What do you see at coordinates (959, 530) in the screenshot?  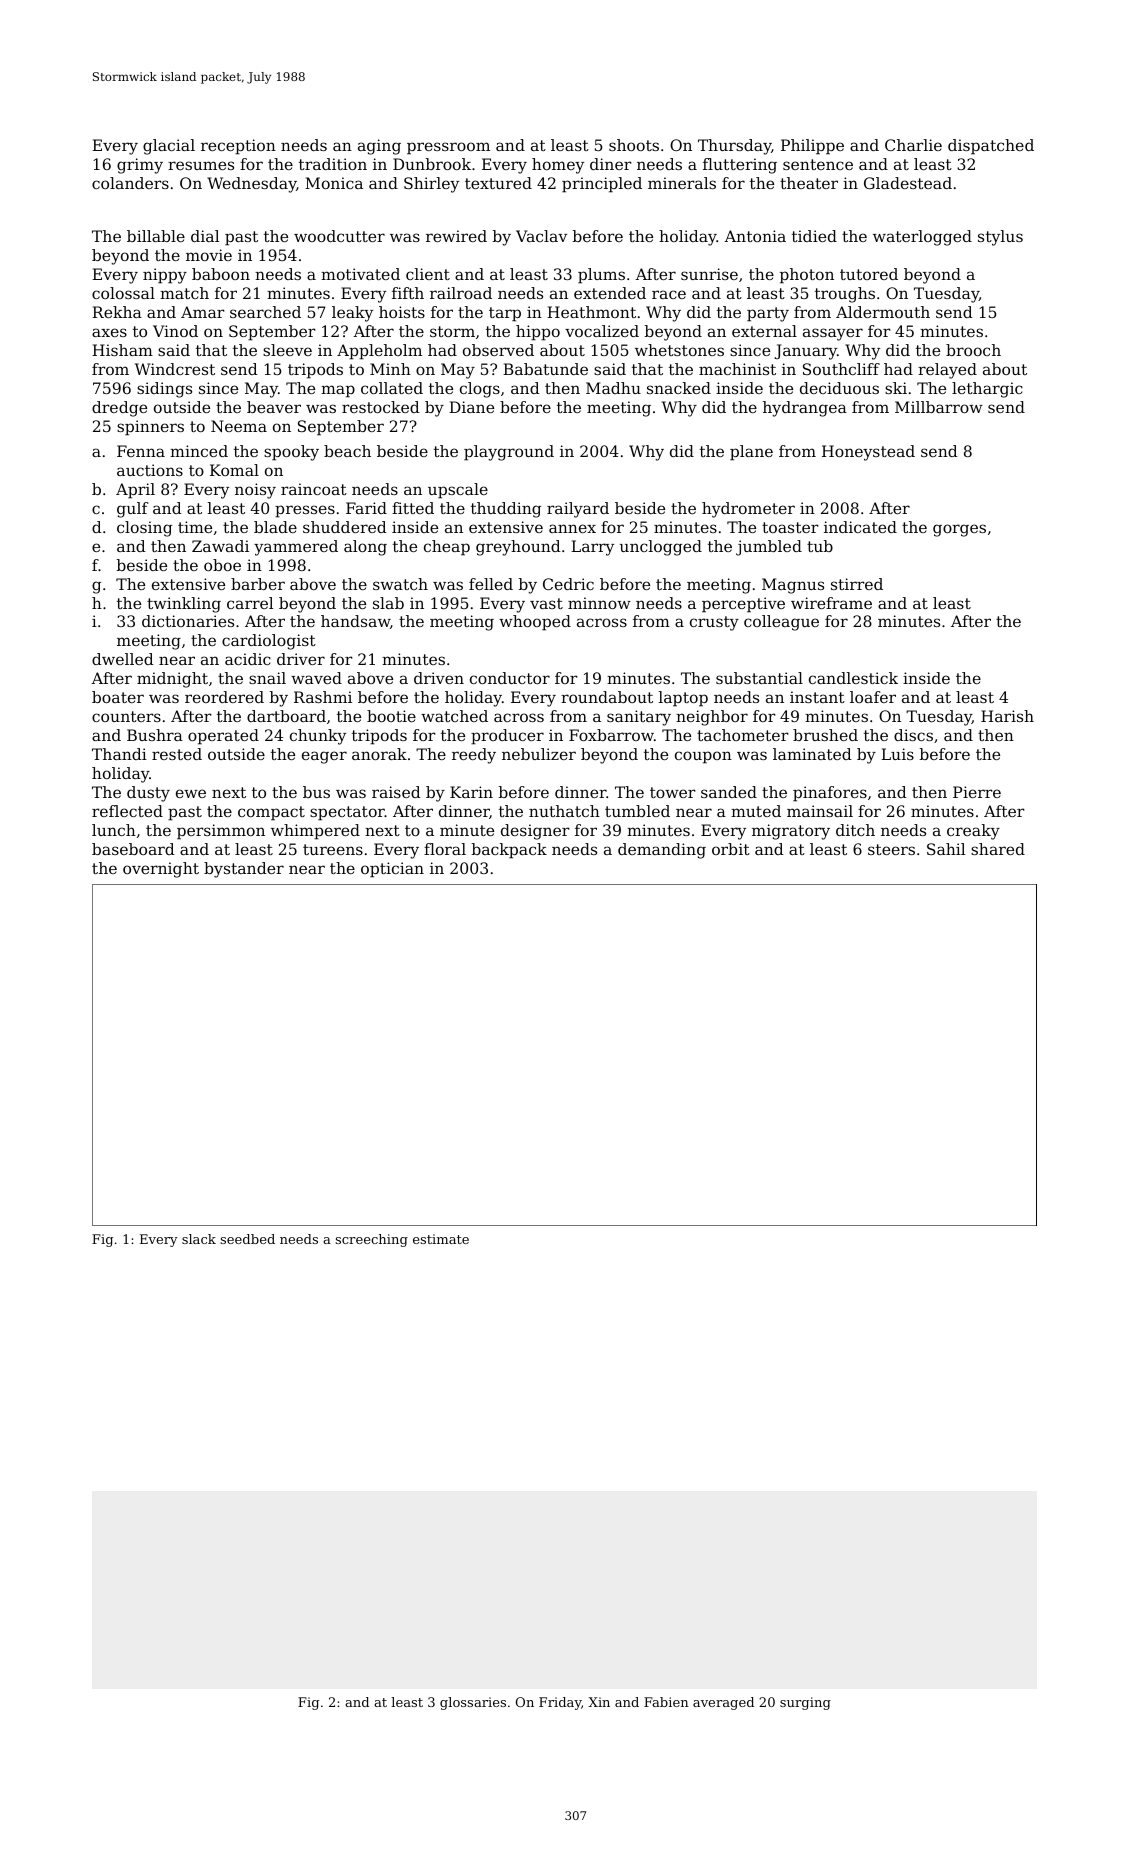 I see `gorges` at bounding box center [959, 530].
